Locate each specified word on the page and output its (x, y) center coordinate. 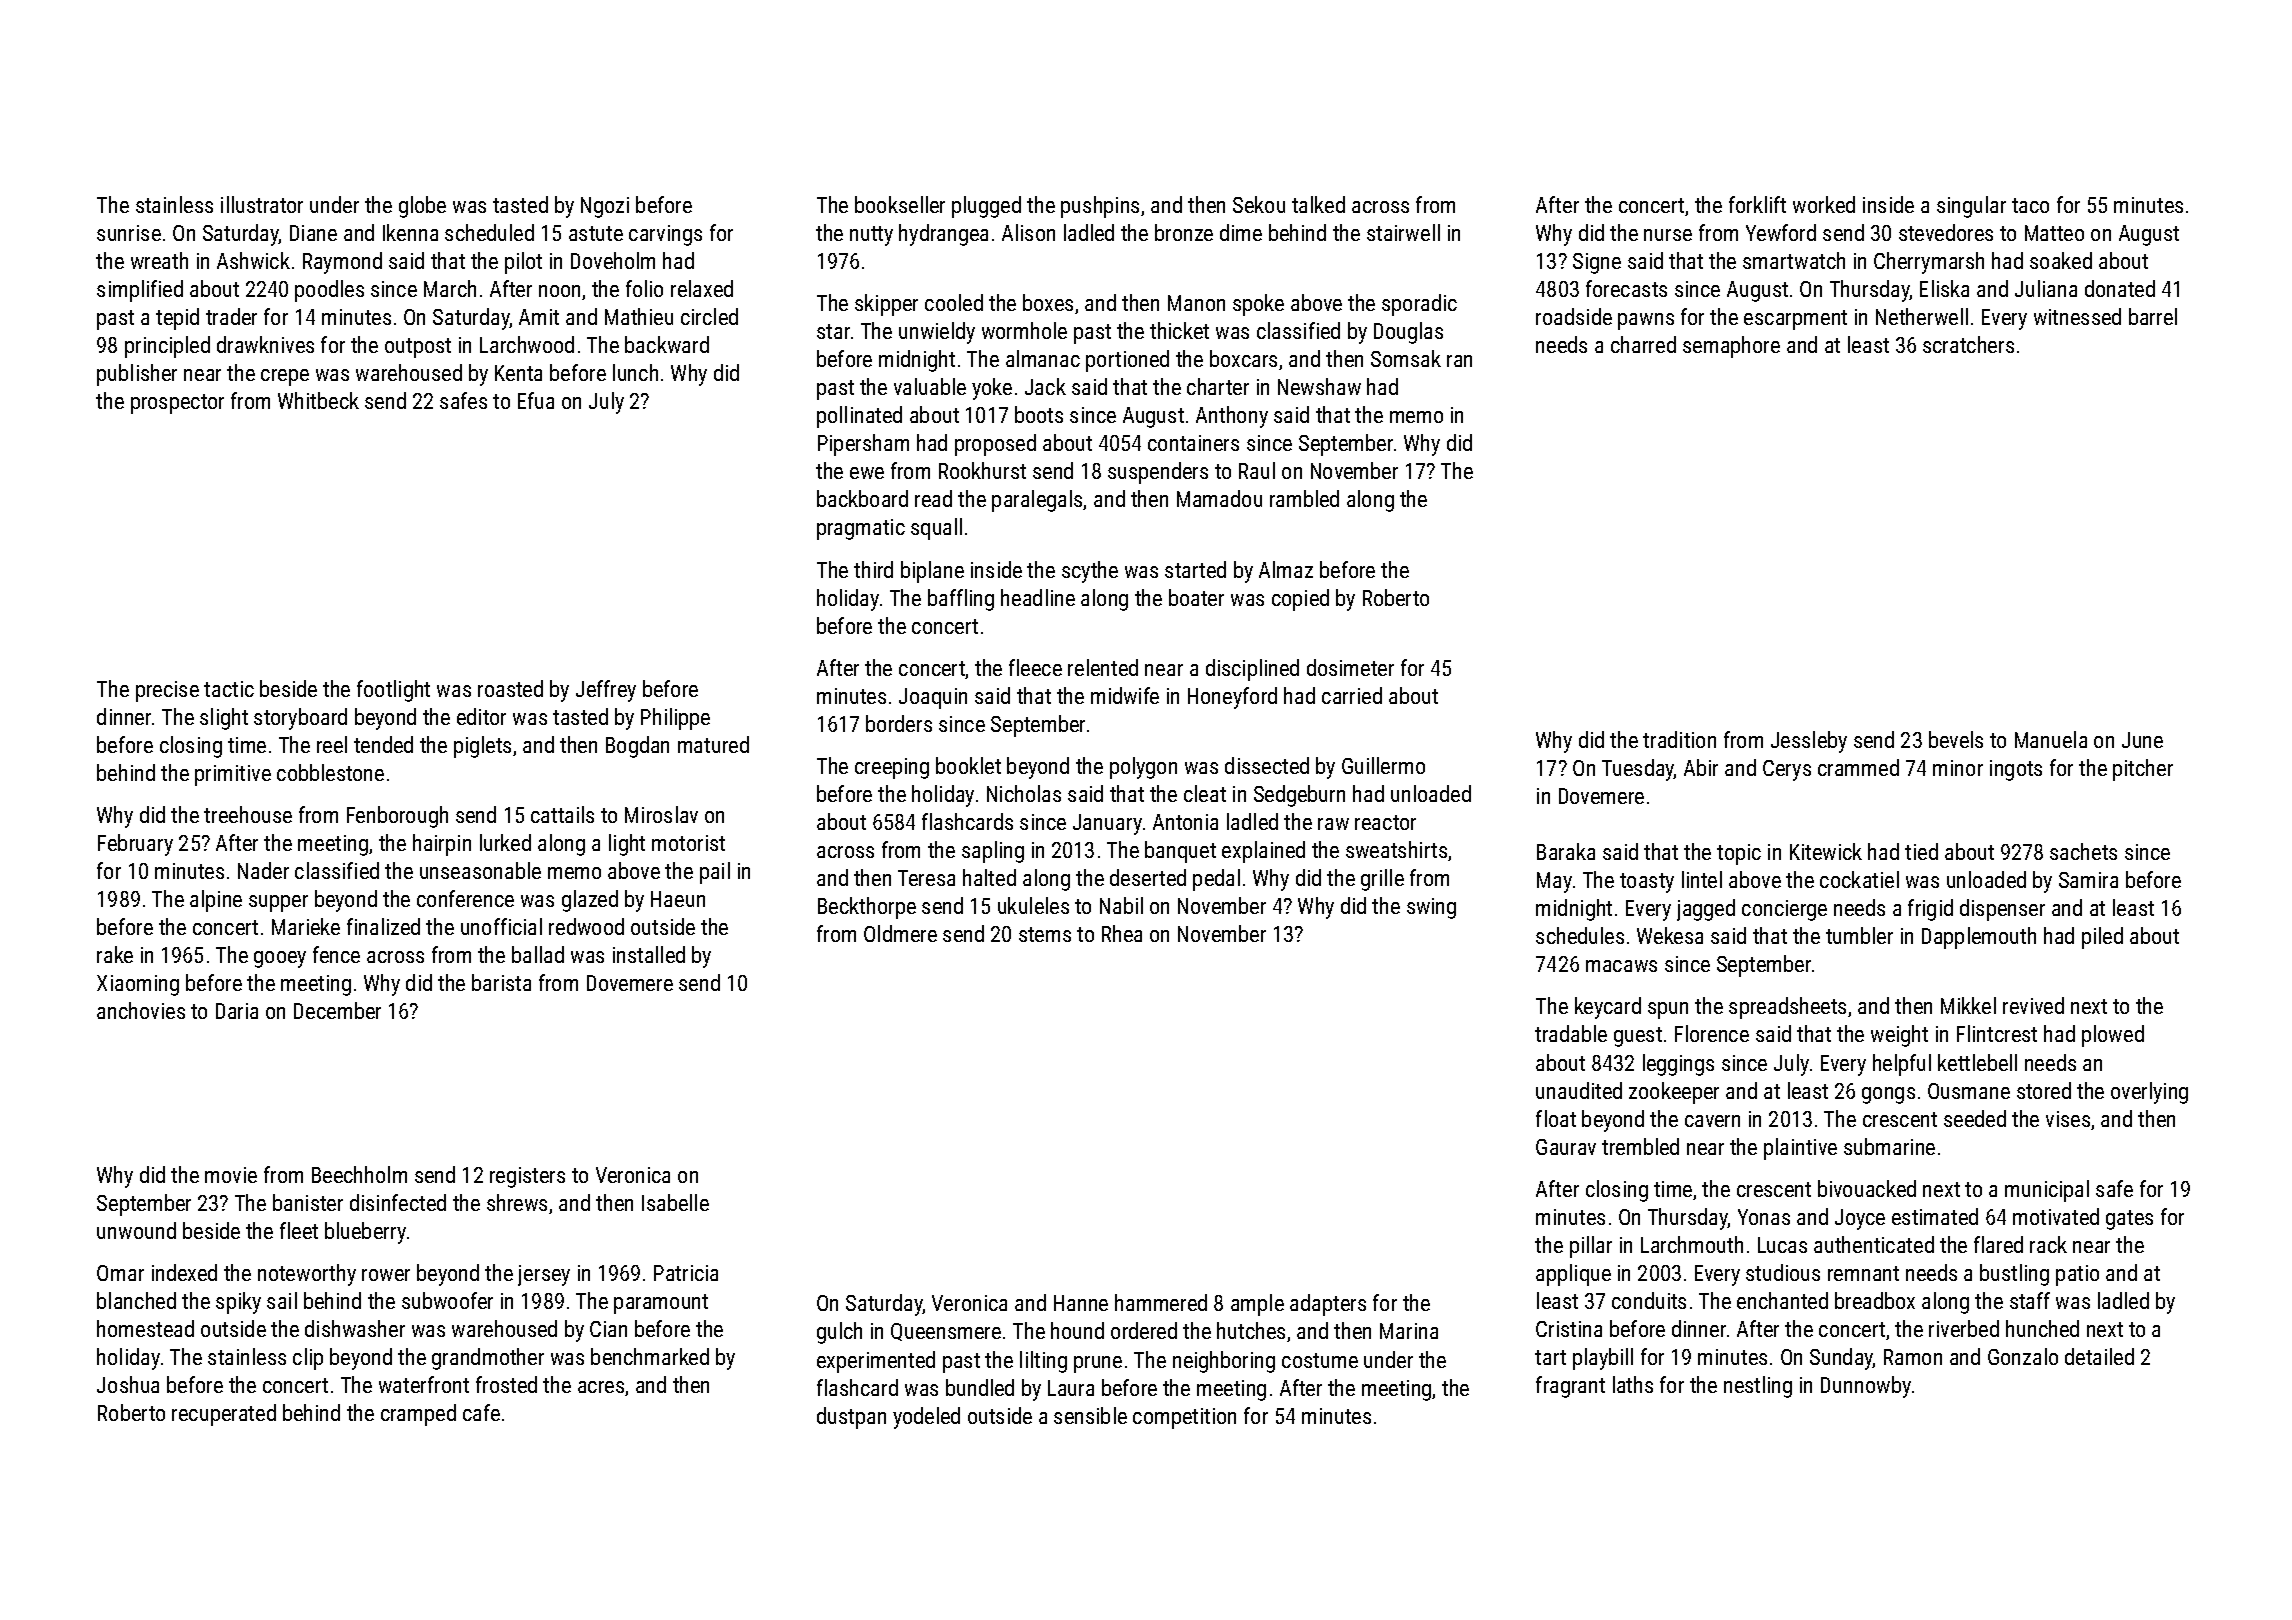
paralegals (1037, 501)
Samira (2088, 880)
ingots (2016, 770)
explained (1263, 852)
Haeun (678, 899)
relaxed (702, 288)
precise (167, 691)
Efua (536, 400)
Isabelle (675, 1202)
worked (1824, 204)
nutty (871, 236)
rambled (1304, 498)
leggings (1678, 1065)
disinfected (398, 1202)
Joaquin (933, 698)
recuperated (224, 1415)
